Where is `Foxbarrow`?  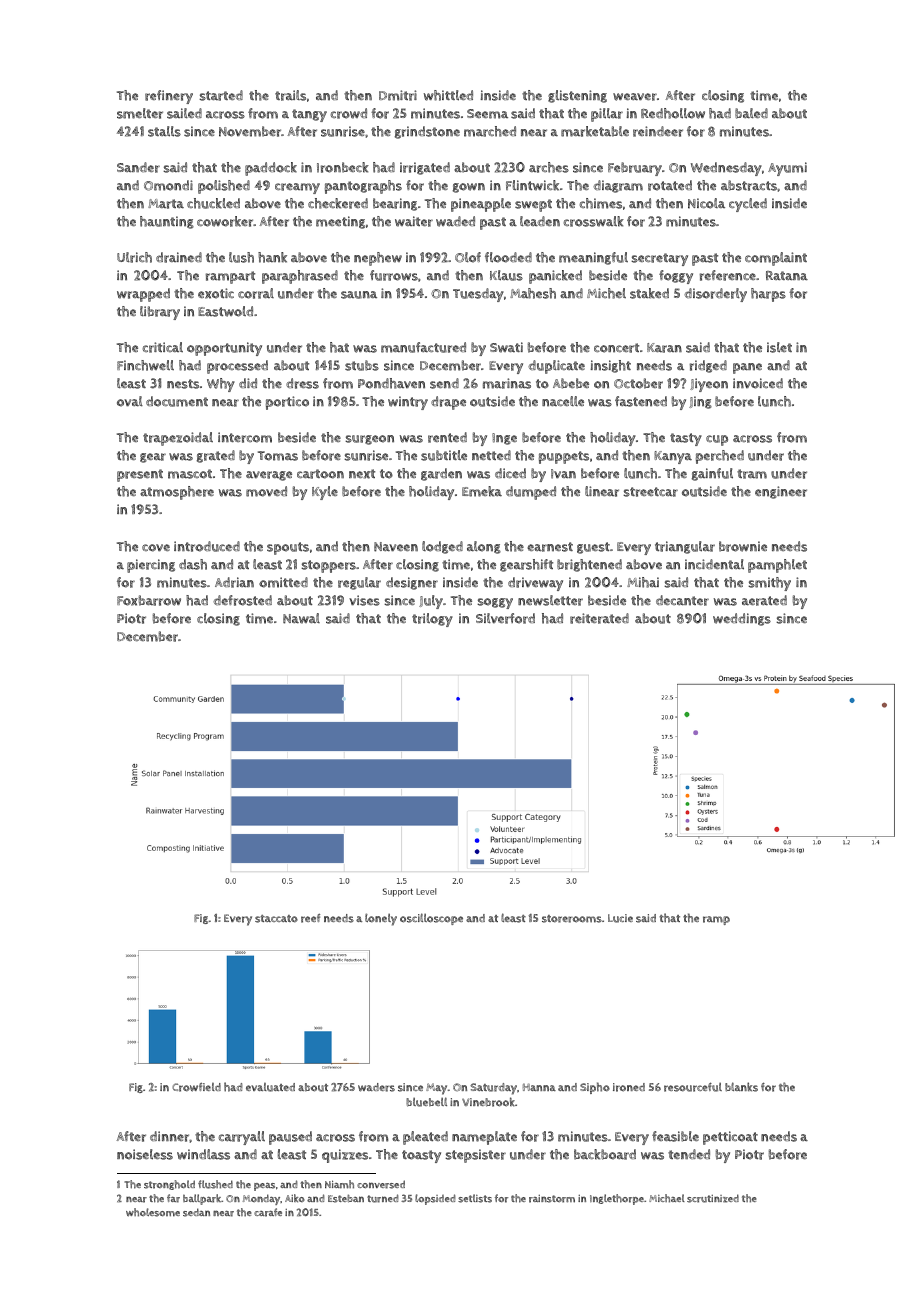 Foxbarrow is located at coordinates (149, 600).
